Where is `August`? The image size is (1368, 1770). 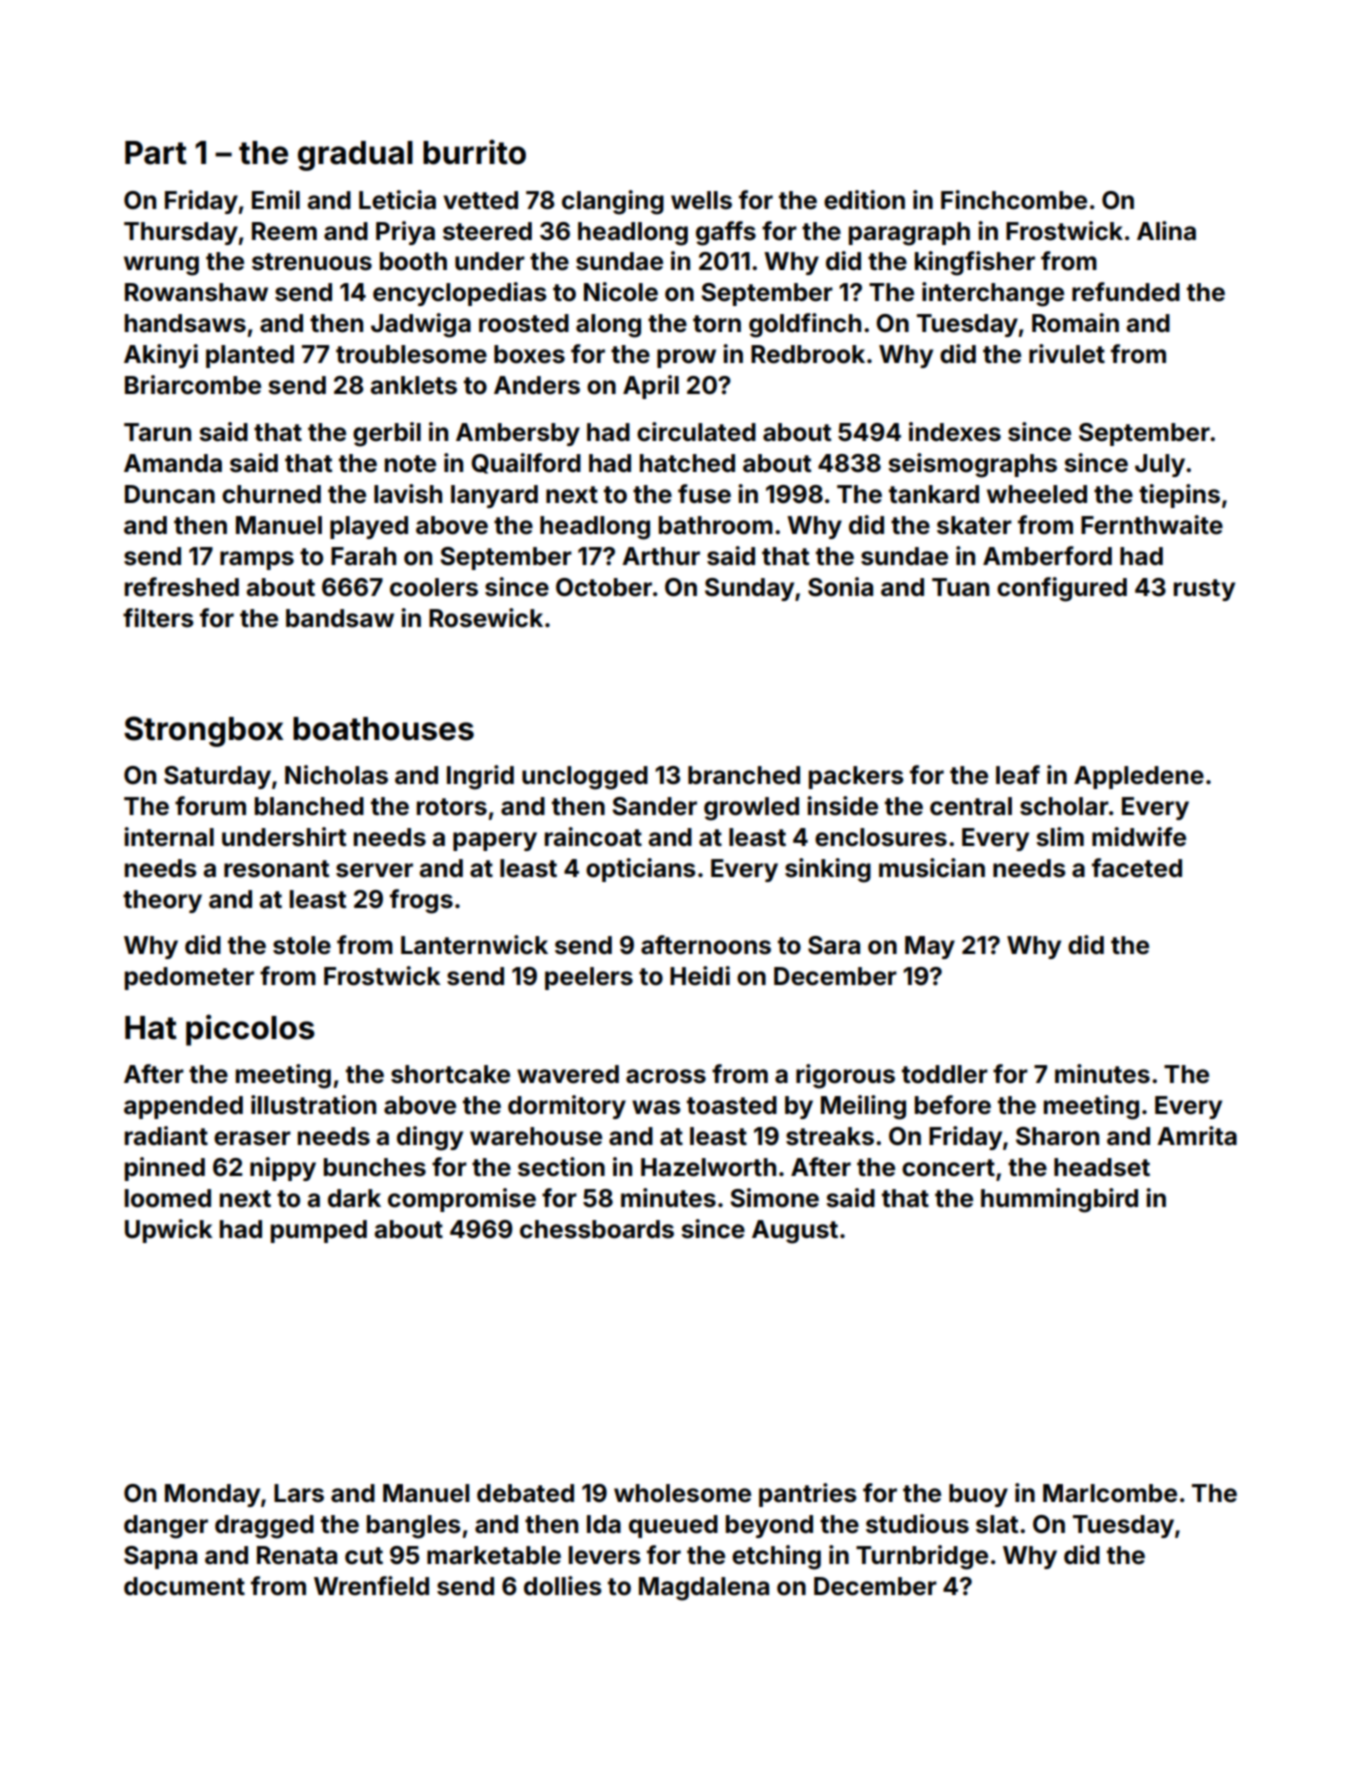 August is located at coordinates (795, 1232).
